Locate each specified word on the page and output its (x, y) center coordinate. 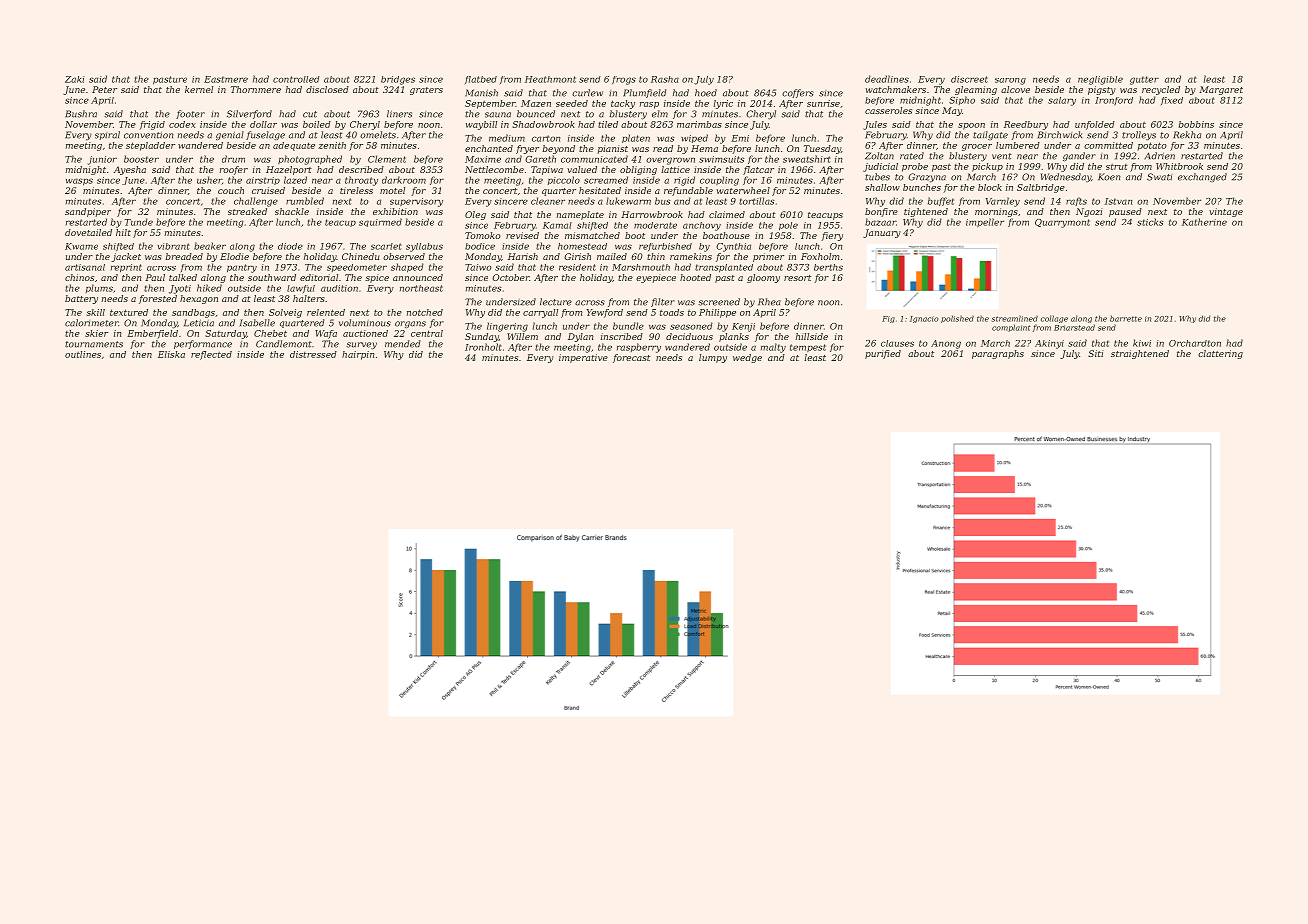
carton (546, 138)
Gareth (540, 159)
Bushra (81, 114)
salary (1062, 101)
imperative (583, 358)
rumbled (305, 201)
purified (883, 354)
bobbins (1196, 124)
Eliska (171, 354)
